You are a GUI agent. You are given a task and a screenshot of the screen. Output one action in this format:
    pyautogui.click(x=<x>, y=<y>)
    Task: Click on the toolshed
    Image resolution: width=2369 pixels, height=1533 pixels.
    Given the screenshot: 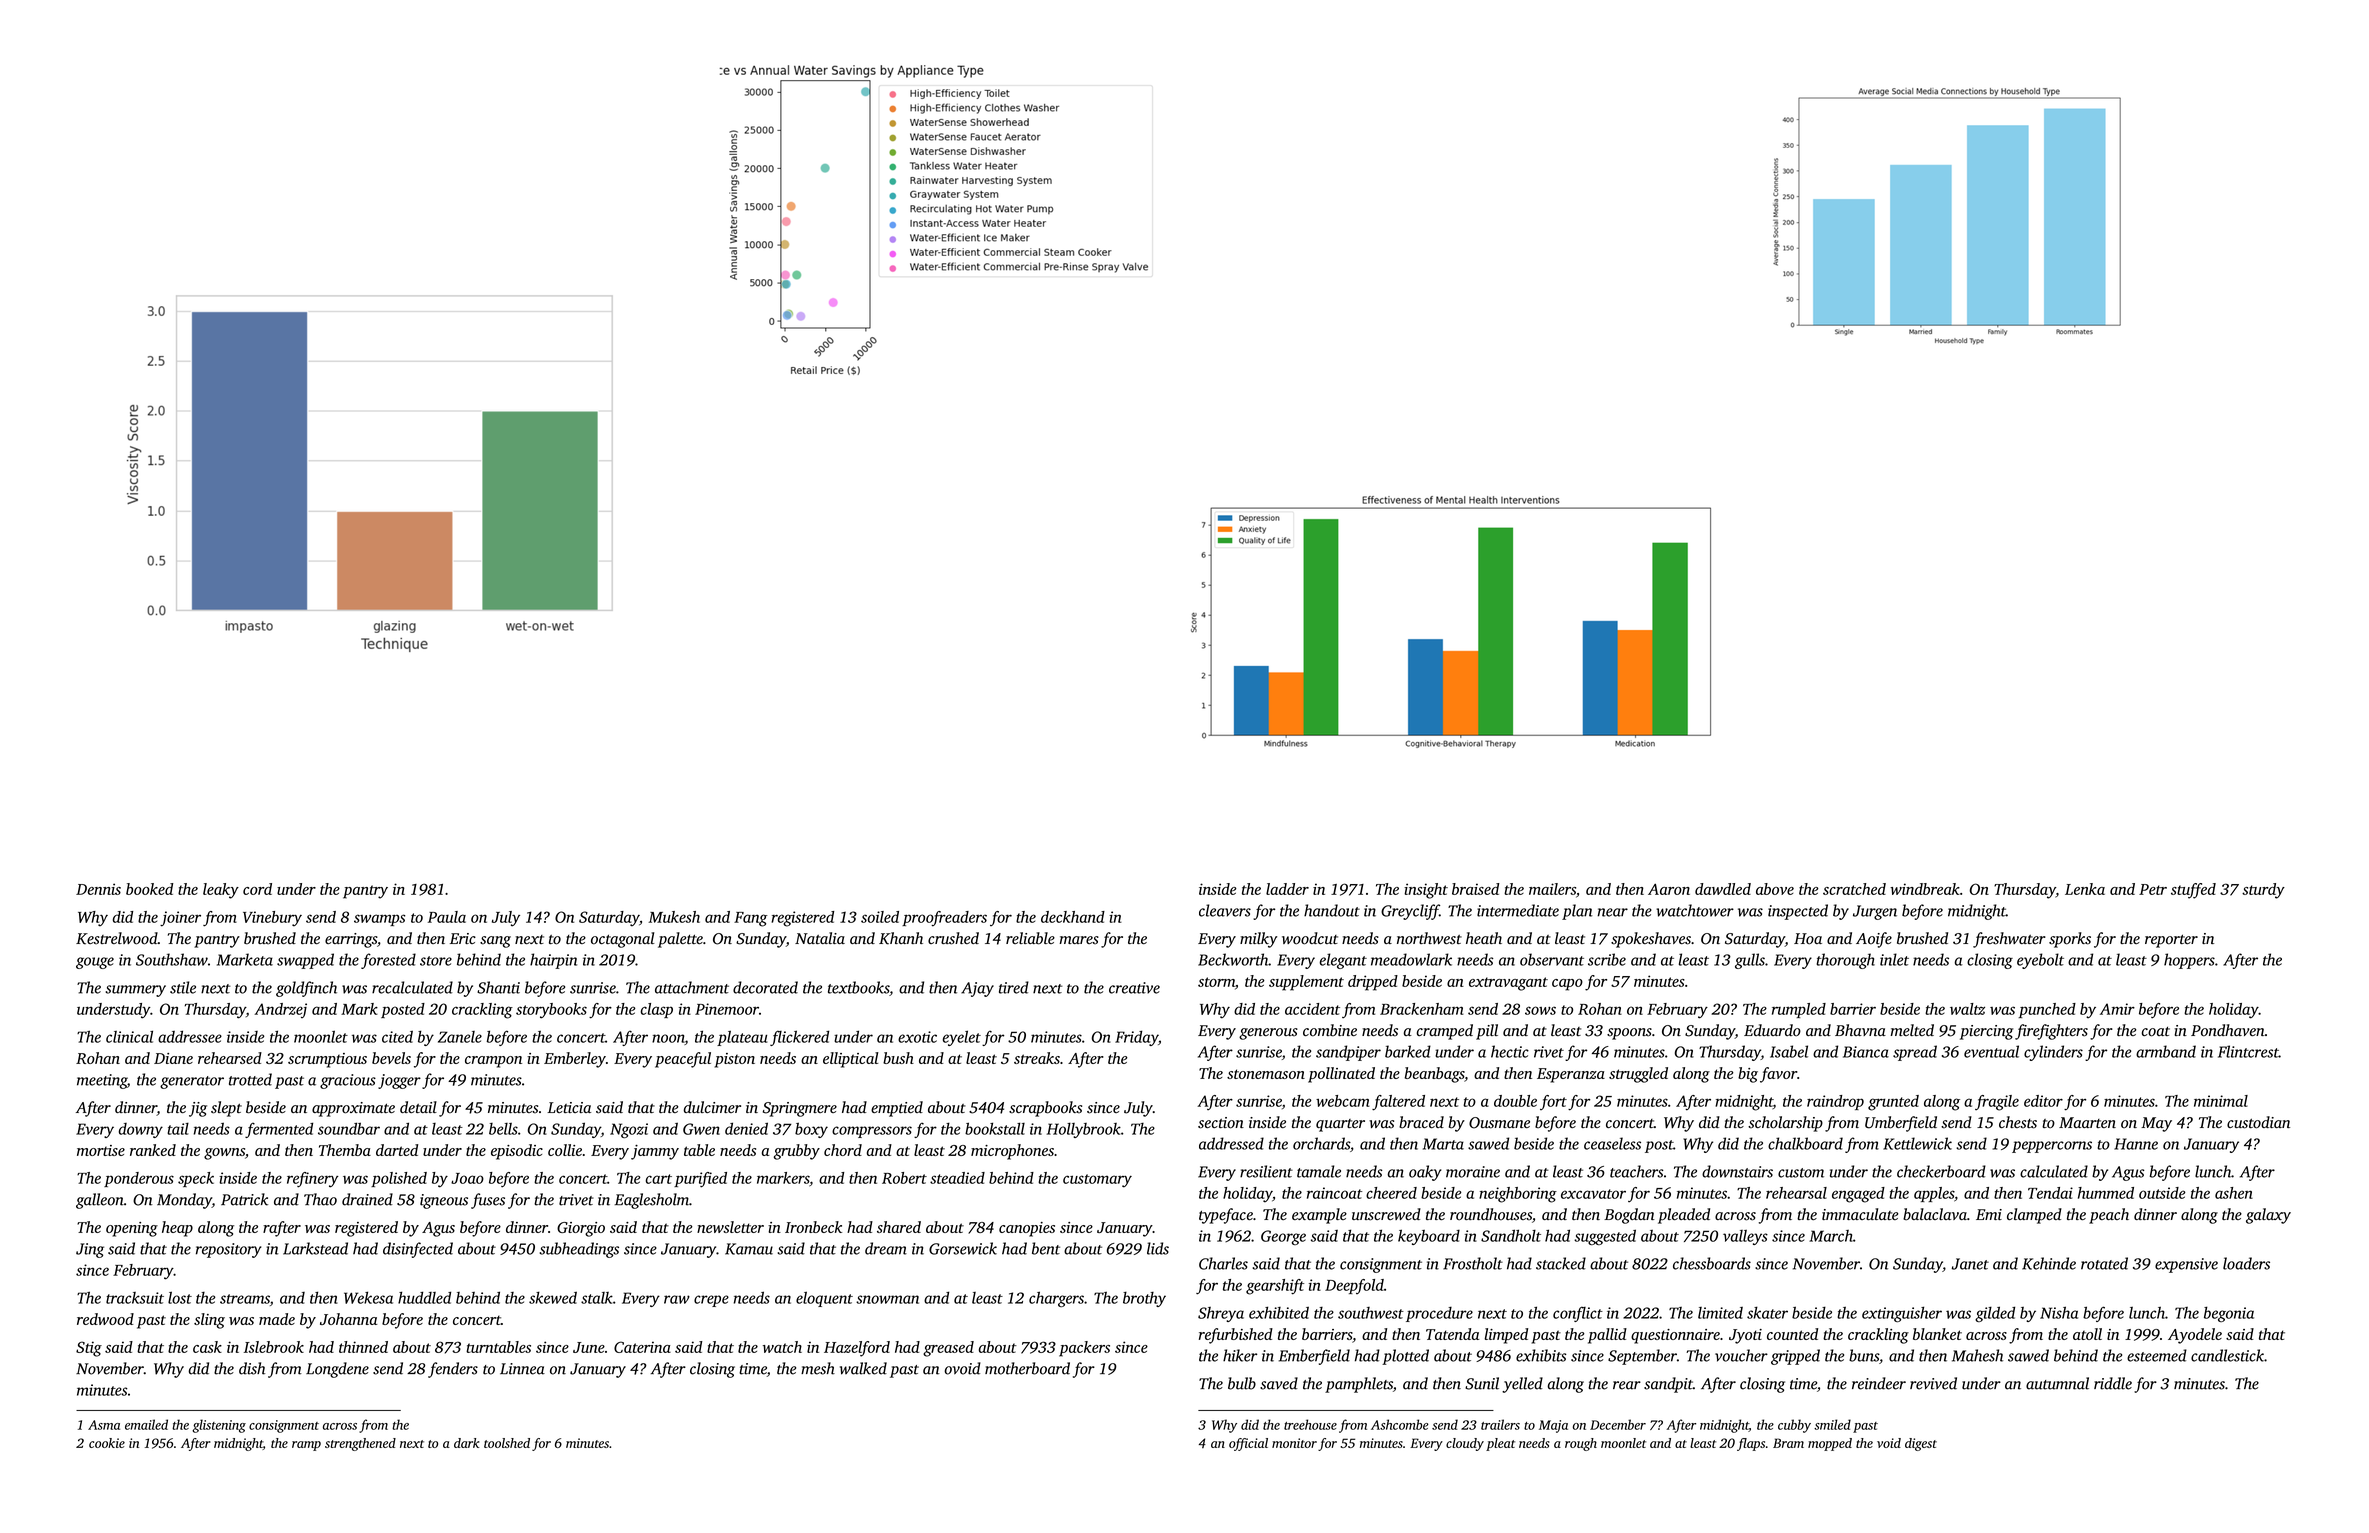 What is the action you would take?
    pyautogui.click(x=507, y=1443)
